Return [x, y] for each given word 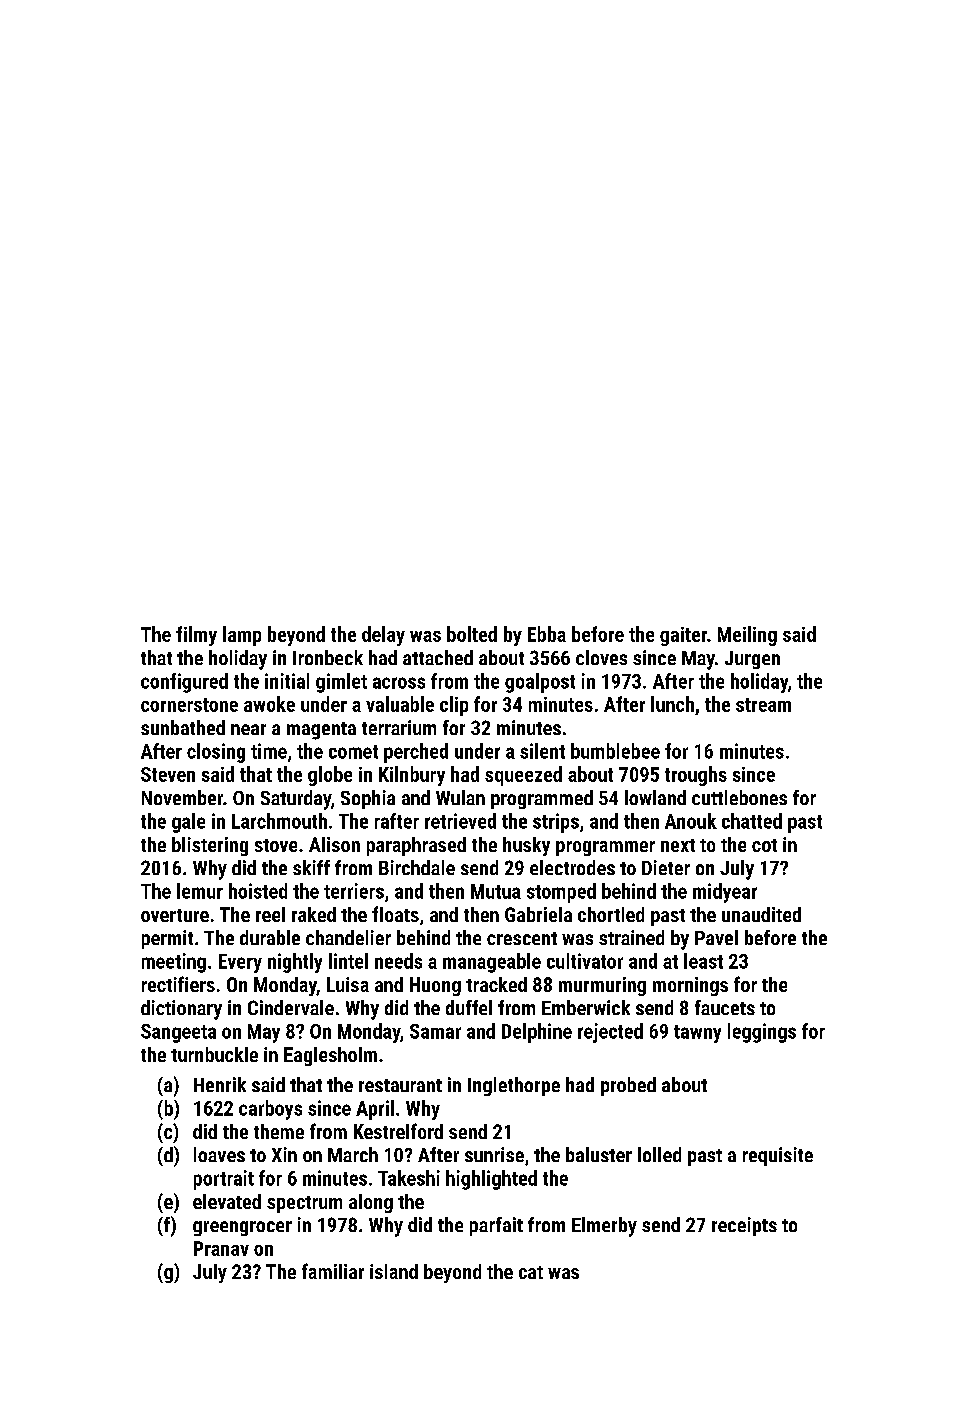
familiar [333, 1271]
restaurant [400, 1085]
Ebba [547, 634]
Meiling [747, 636]
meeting [174, 963]
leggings [762, 1033]
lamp [242, 636]
